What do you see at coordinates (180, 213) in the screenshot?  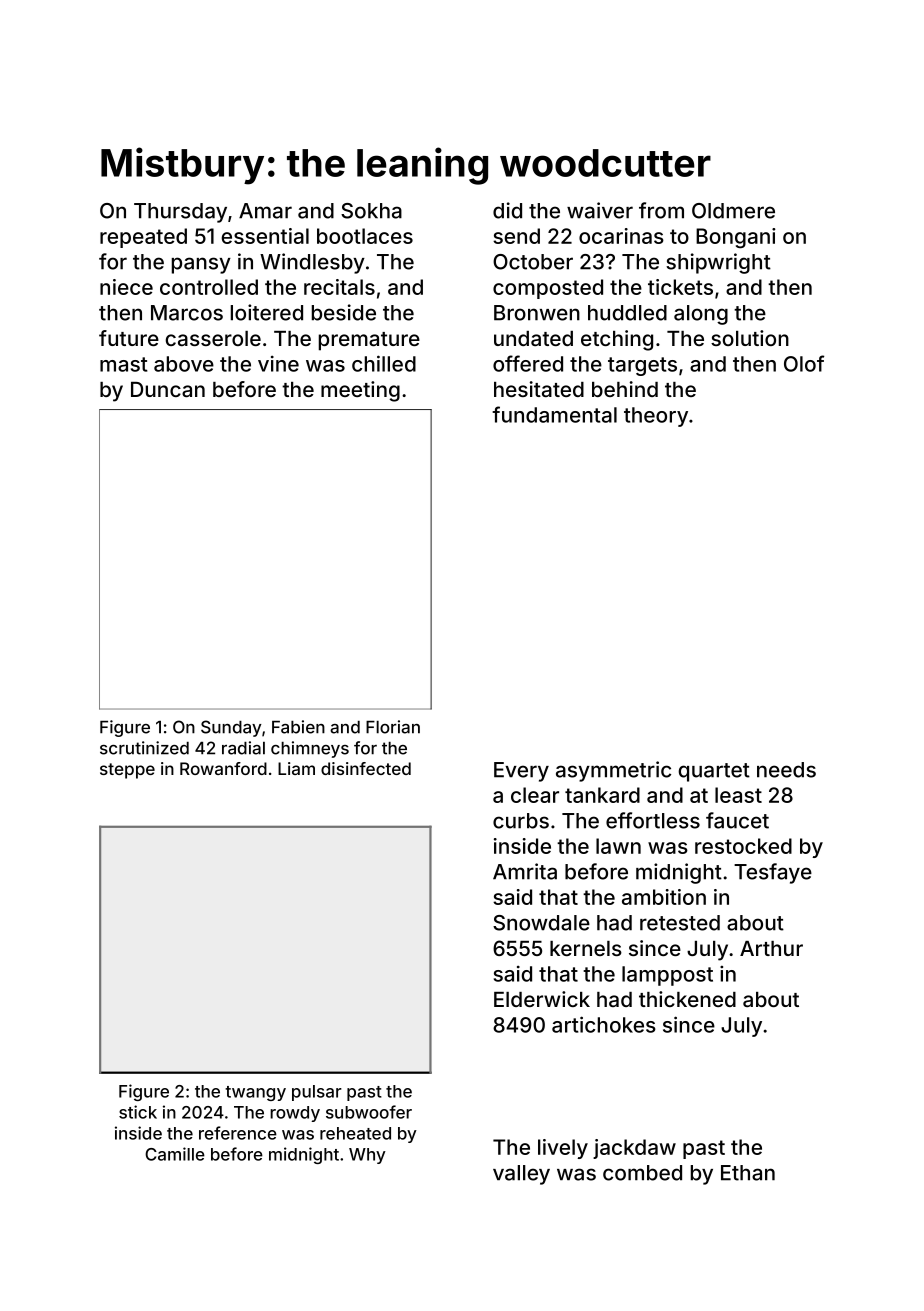 I see `Thursday` at bounding box center [180, 213].
